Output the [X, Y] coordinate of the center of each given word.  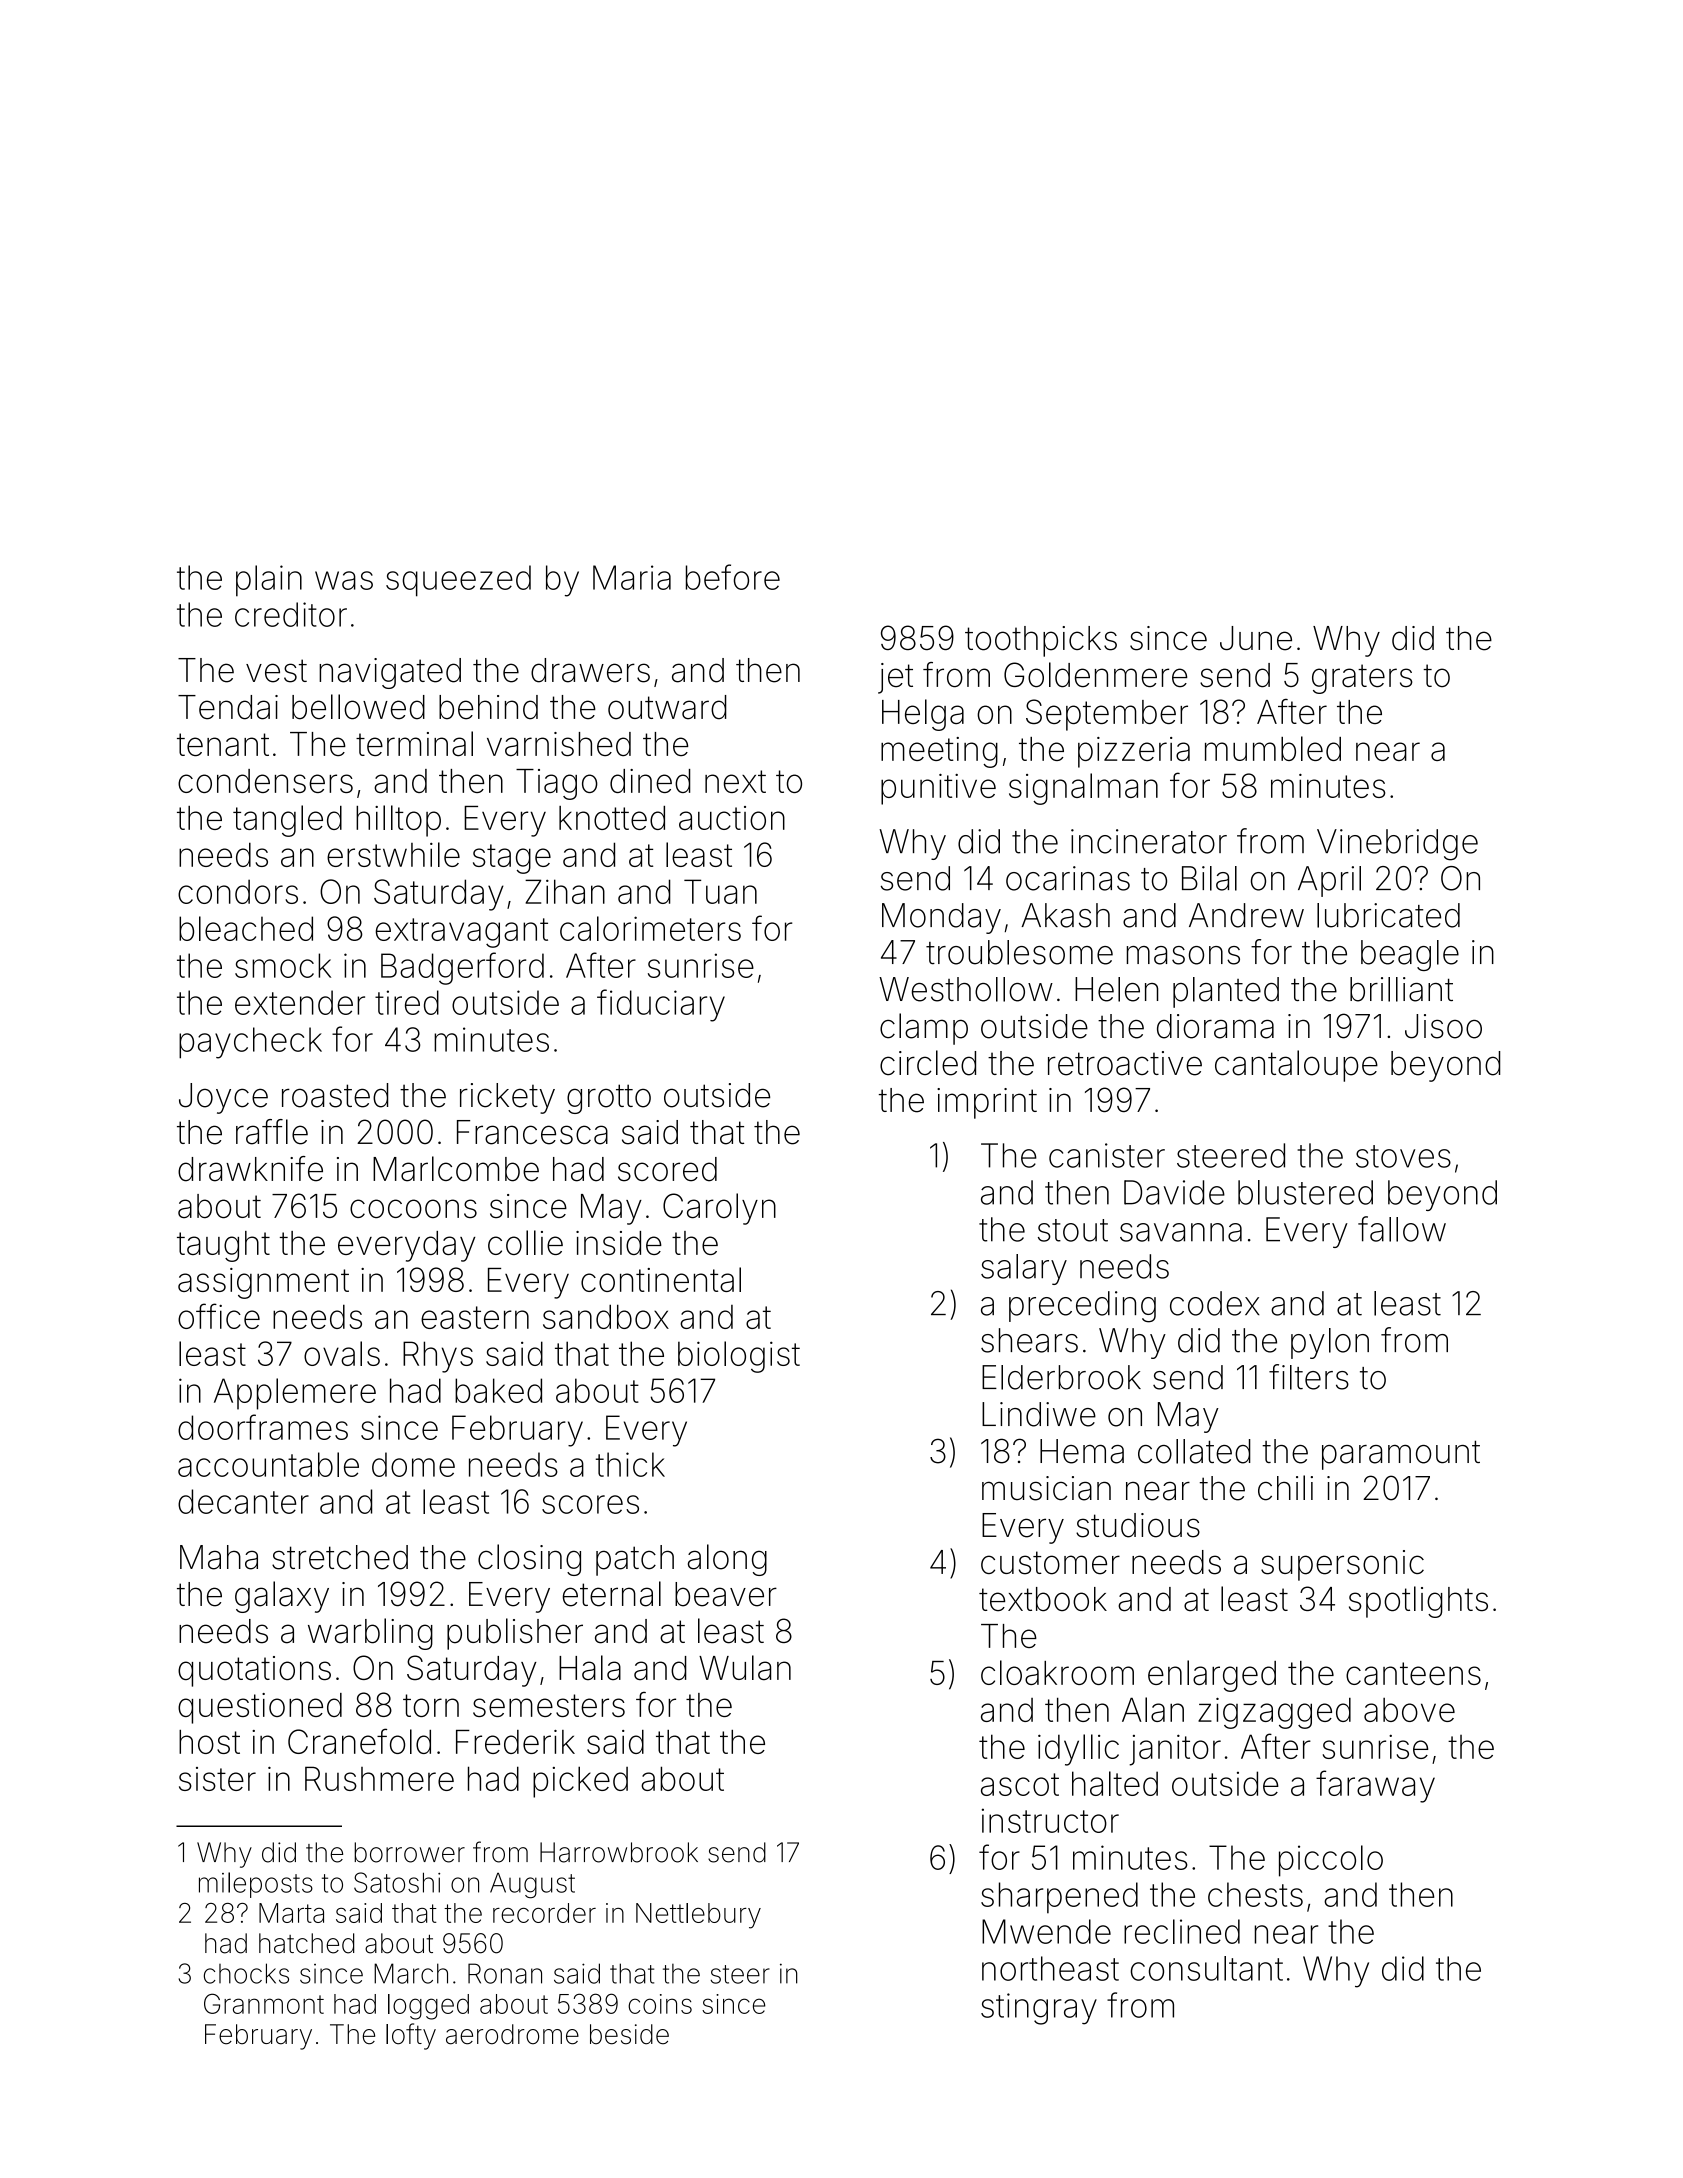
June [1256, 638]
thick [630, 1464]
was [344, 580]
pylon [1330, 1343]
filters [1309, 1377]
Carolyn [719, 1209]
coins [660, 2004]
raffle [272, 1132]
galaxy [282, 1597]
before [733, 577]
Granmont [264, 2003]
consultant [1207, 1968]
